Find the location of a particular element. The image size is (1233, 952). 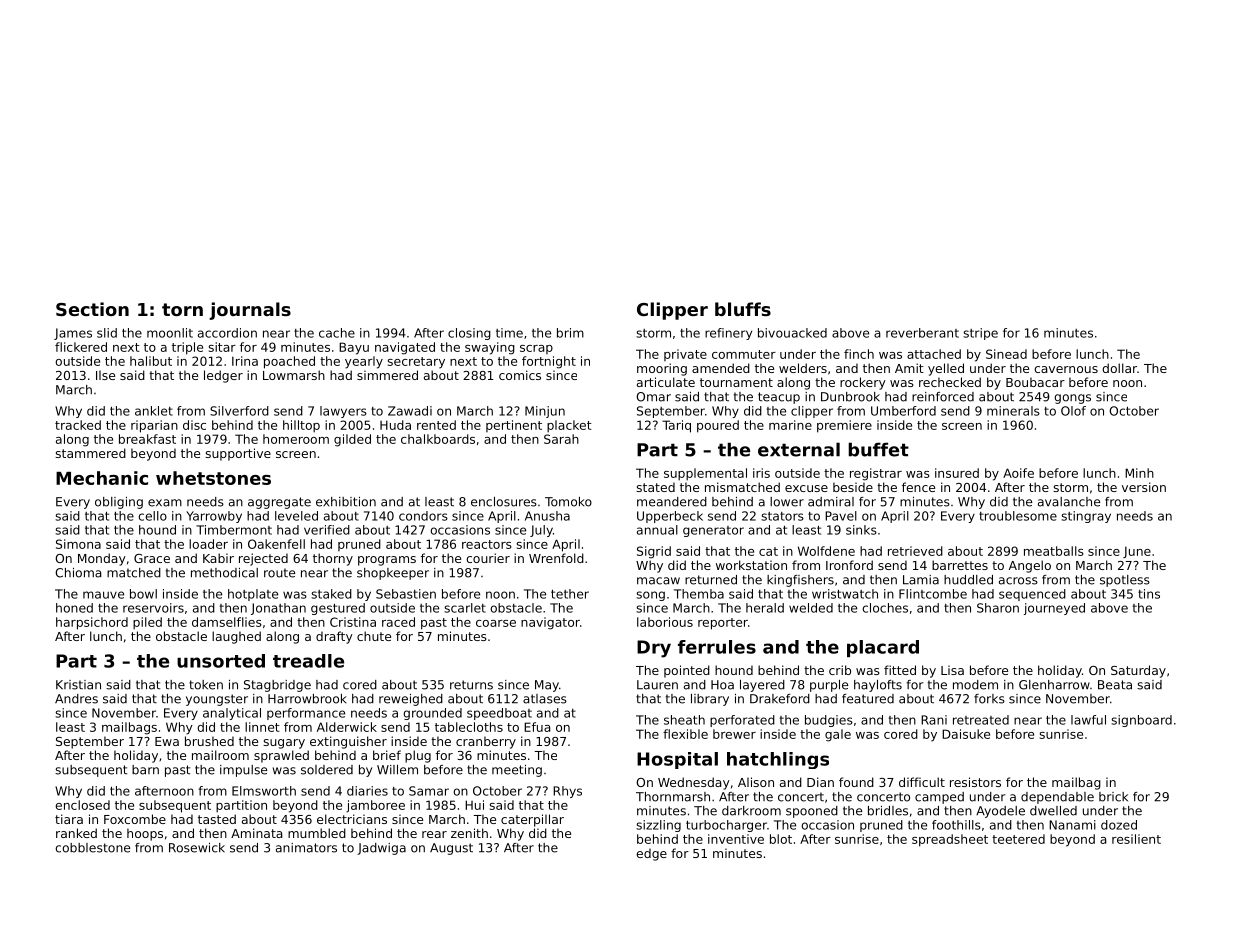

sizzling is located at coordinates (658, 826).
